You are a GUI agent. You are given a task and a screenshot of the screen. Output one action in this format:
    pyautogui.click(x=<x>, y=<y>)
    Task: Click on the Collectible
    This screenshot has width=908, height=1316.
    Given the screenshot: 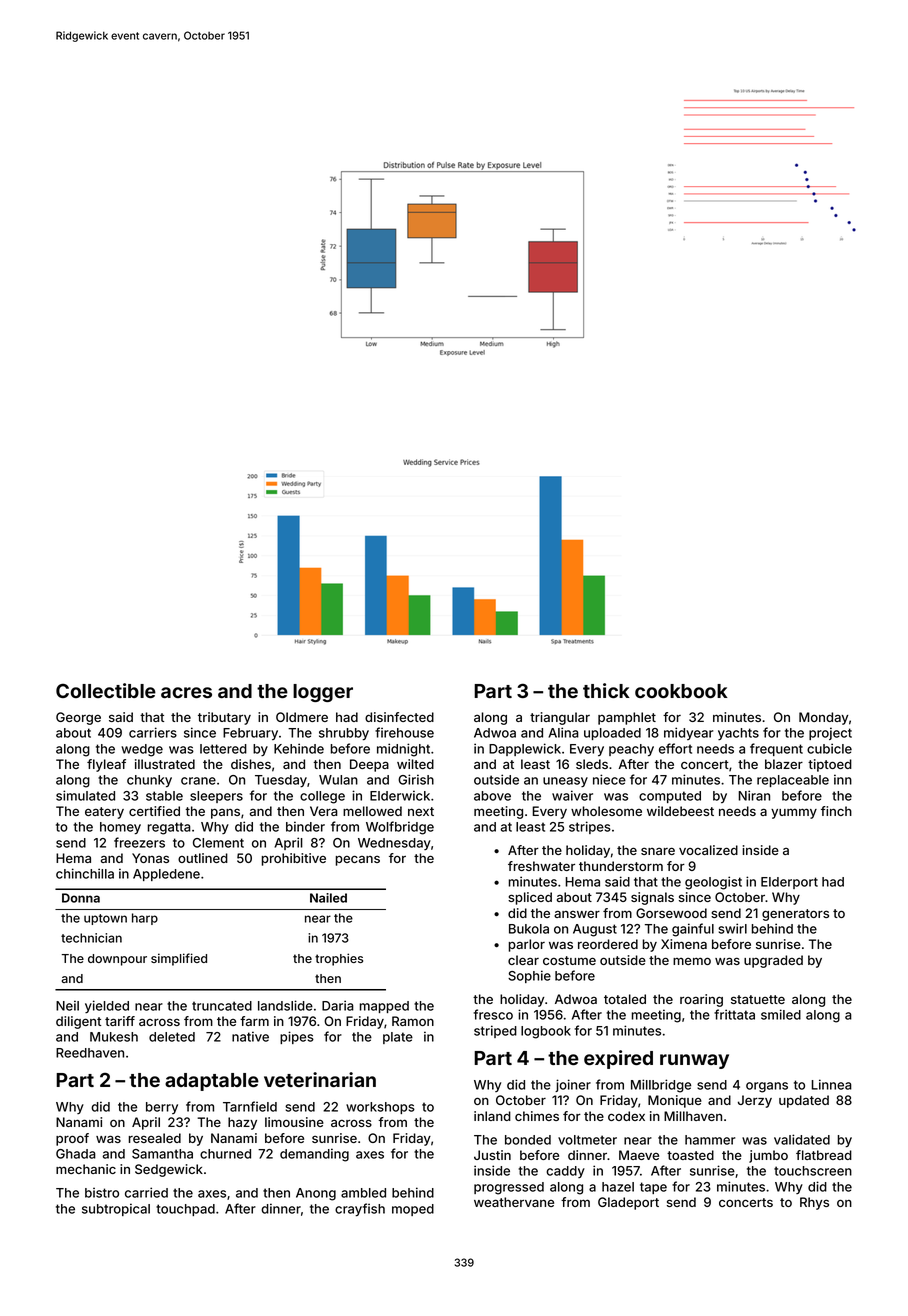 What is the action you would take?
    pyautogui.click(x=106, y=690)
